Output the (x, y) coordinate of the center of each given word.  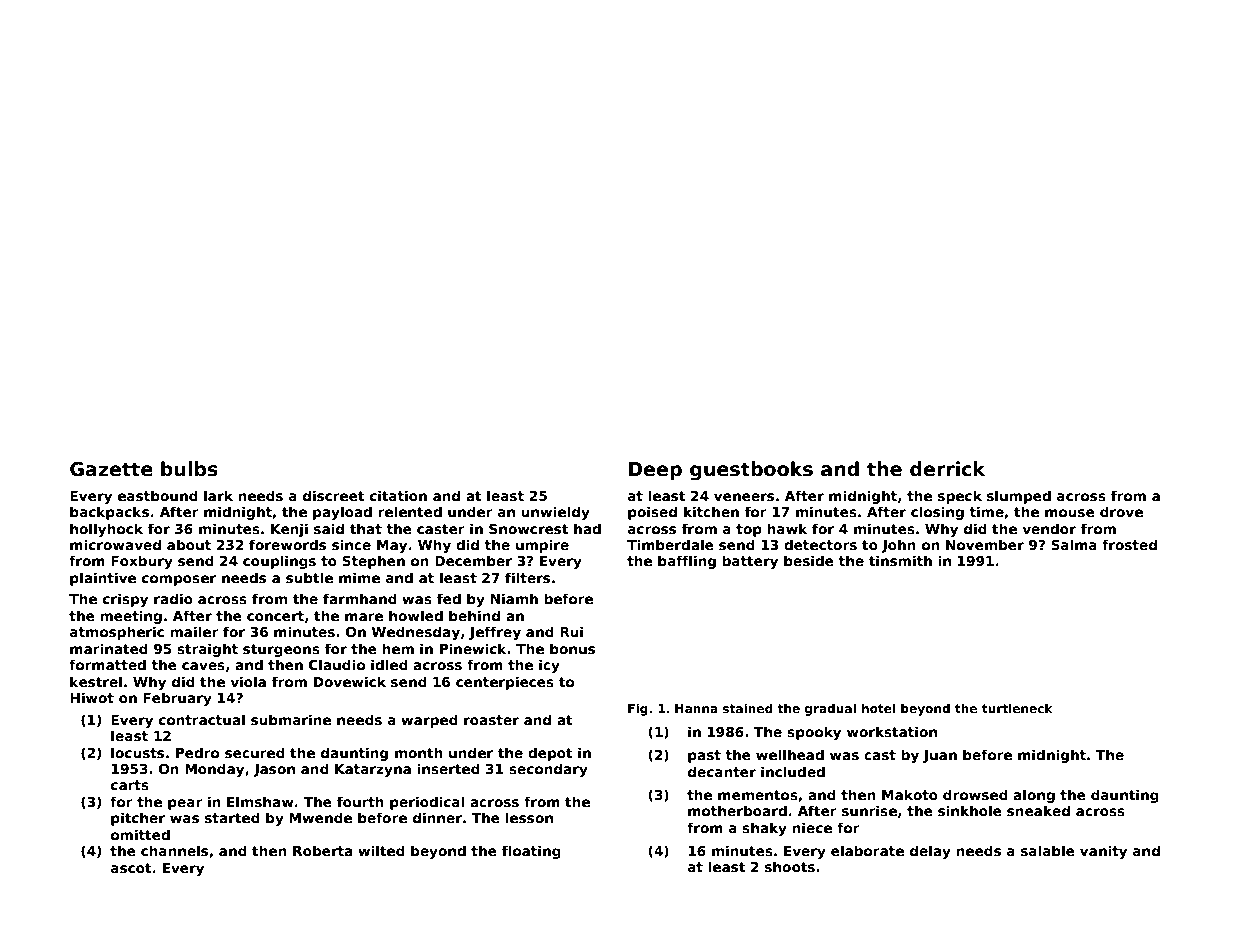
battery (750, 562)
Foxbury (142, 562)
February (177, 699)
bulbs (189, 469)
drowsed (975, 794)
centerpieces (505, 683)
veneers (744, 497)
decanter (722, 771)
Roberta (322, 850)
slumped (1019, 497)
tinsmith (900, 560)
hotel (878, 708)
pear (185, 804)
